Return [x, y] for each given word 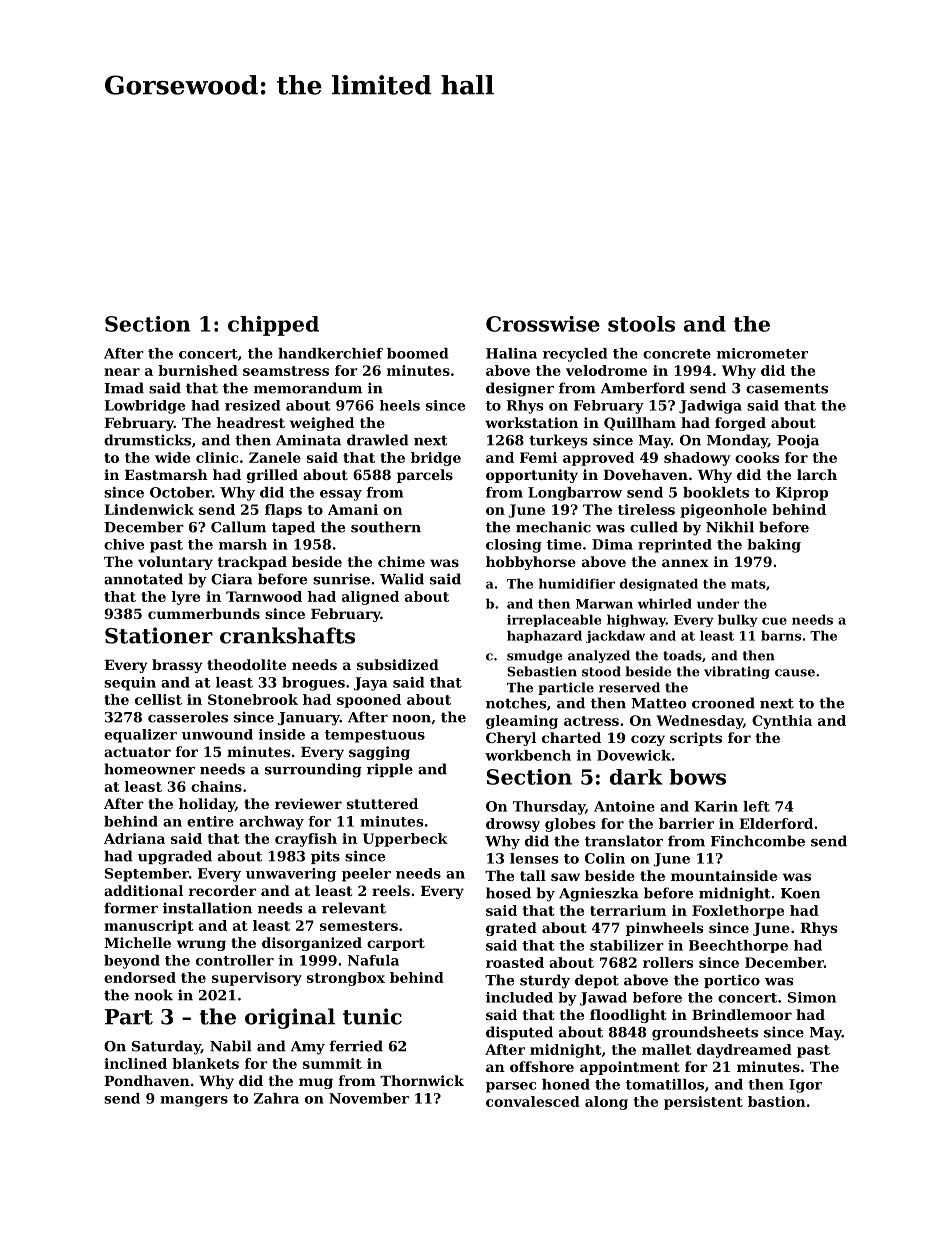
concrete [677, 354]
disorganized [312, 944]
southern [386, 527]
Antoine [624, 806]
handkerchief [330, 353]
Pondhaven [147, 1080]
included [519, 997]
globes [570, 825]
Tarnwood [264, 596]
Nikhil [730, 527]
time [564, 544]
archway [271, 823]
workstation [531, 422]
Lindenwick [149, 509]
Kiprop [802, 494]
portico [732, 981]
